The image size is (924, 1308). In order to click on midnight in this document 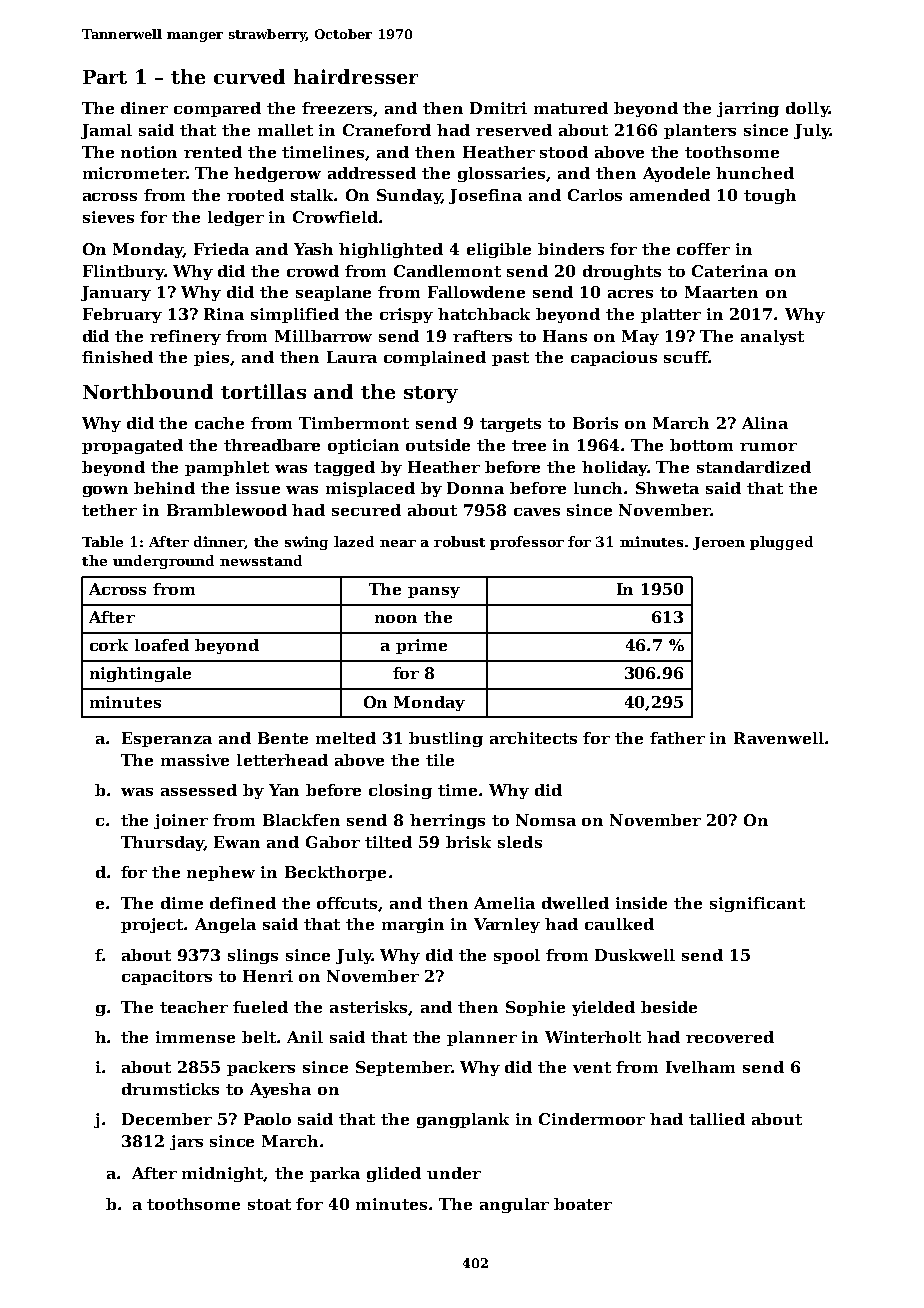, I will do `click(223, 1174)`.
